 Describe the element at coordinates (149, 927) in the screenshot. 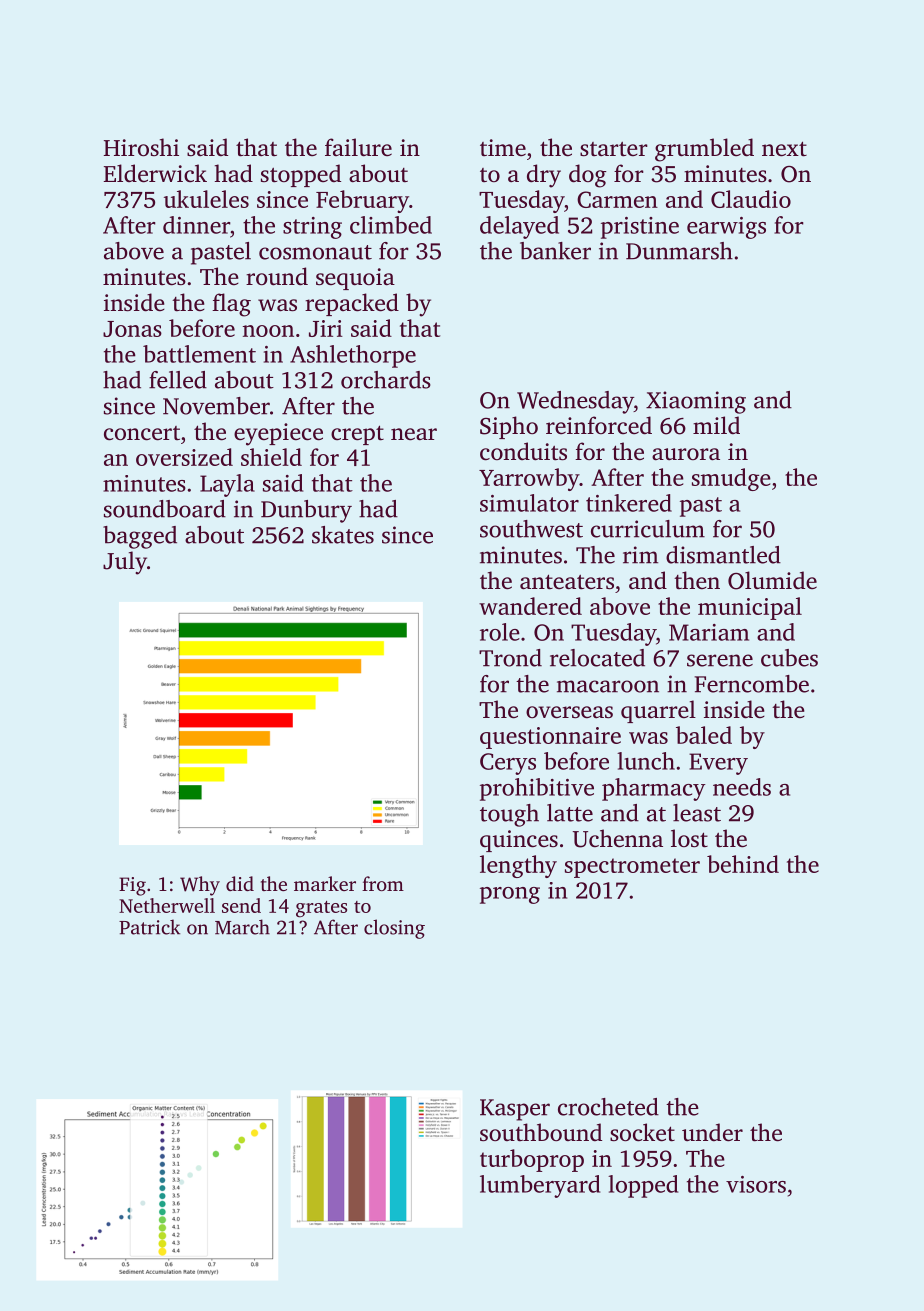

I see `Patrick` at that location.
